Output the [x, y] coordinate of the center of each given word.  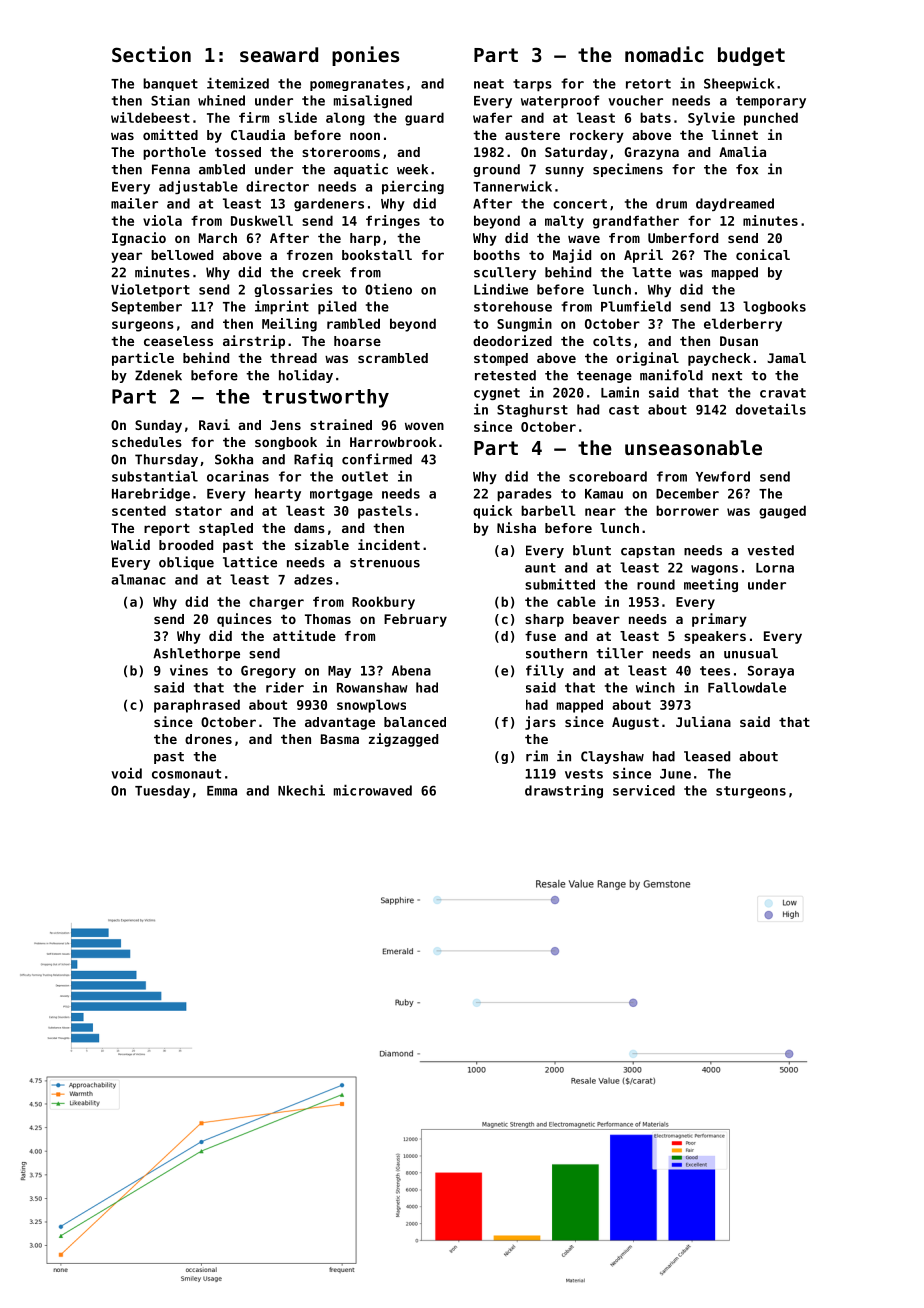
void [126, 773]
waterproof [560, 102]
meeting [711, 585]
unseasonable [693, 448]
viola [162, 220]
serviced [644, 790]
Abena [411, 670]
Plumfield [636, 306]
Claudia [258, 134]
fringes [393, 222]
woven [424, 426]
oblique [186, 563]
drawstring [564, 791]
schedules [147, 442]
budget [751, 56]
